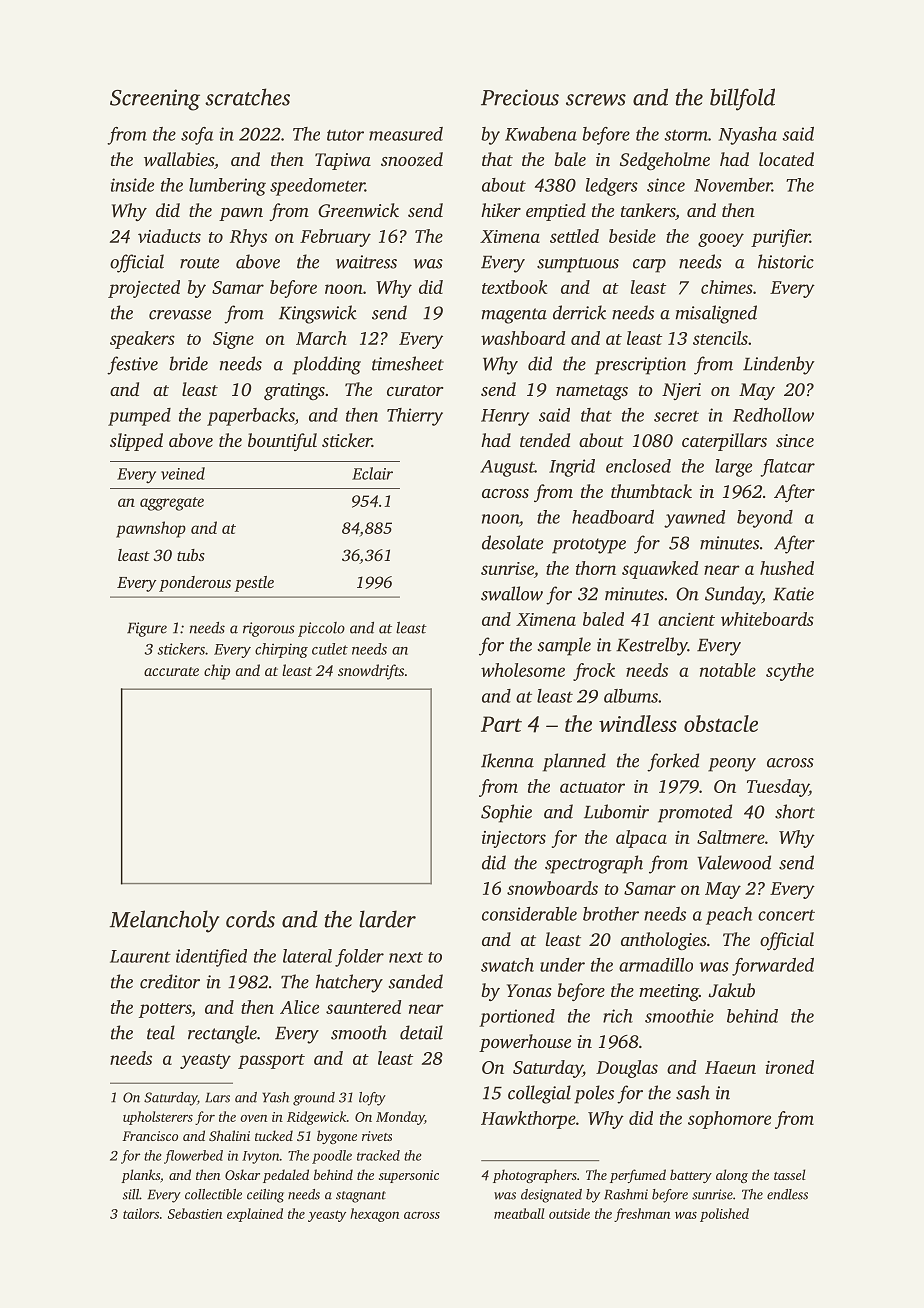  What do you see at coordinates (520, 97) in the screenshot?
I see `Precious` at bounding box center [520, 97].
